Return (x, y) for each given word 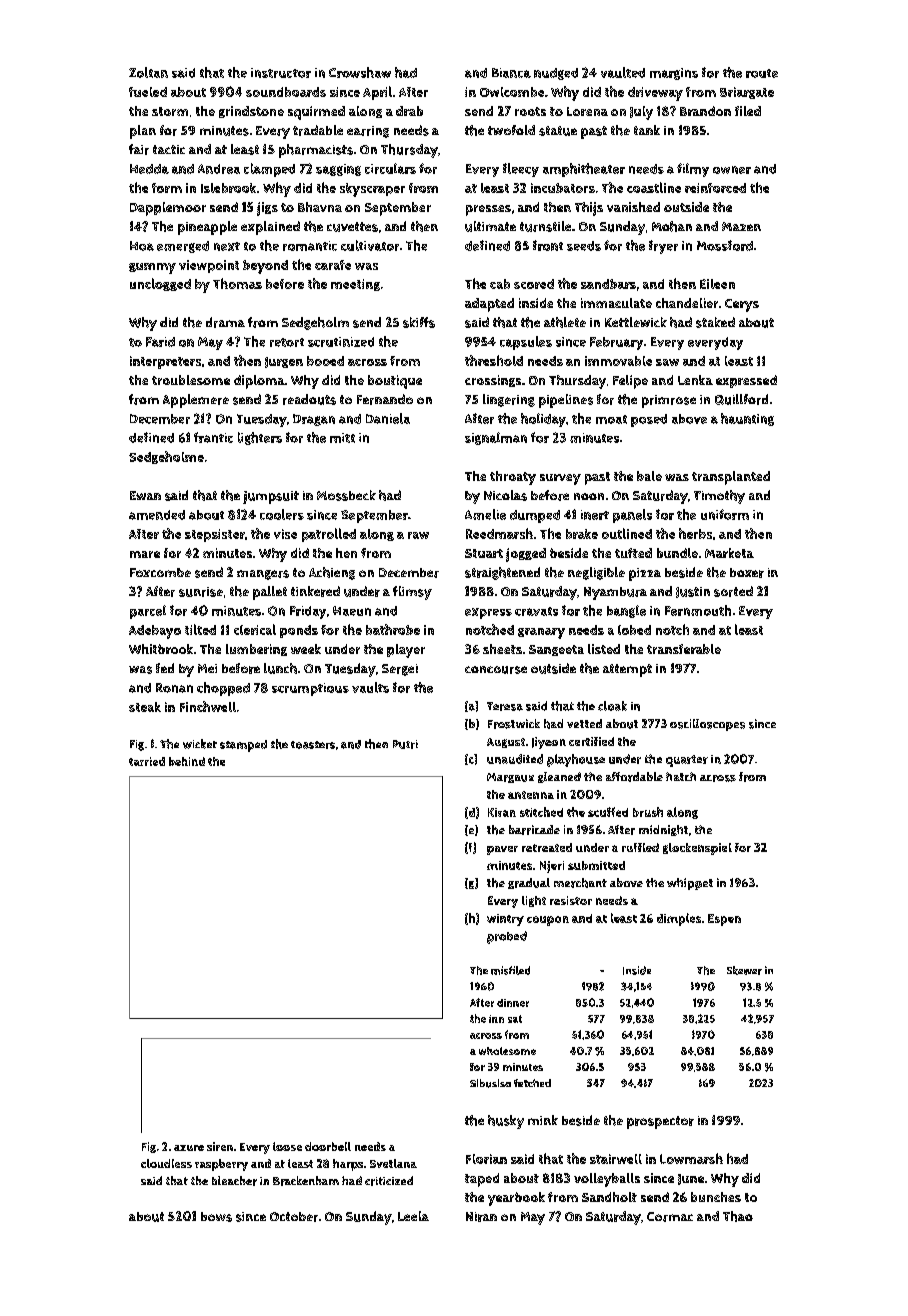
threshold (494, 360)
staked (715, 322)
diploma (259, 382)
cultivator (370, 245)
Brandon (705, 111)
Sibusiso (490, 1083)
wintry (505, 920)
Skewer (744, 970)
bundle (677, 553)
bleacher (234, 1181)
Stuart (484, 553)
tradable (318, 130)
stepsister (215, 535)
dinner (513, 1003)
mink (543, 1120)
